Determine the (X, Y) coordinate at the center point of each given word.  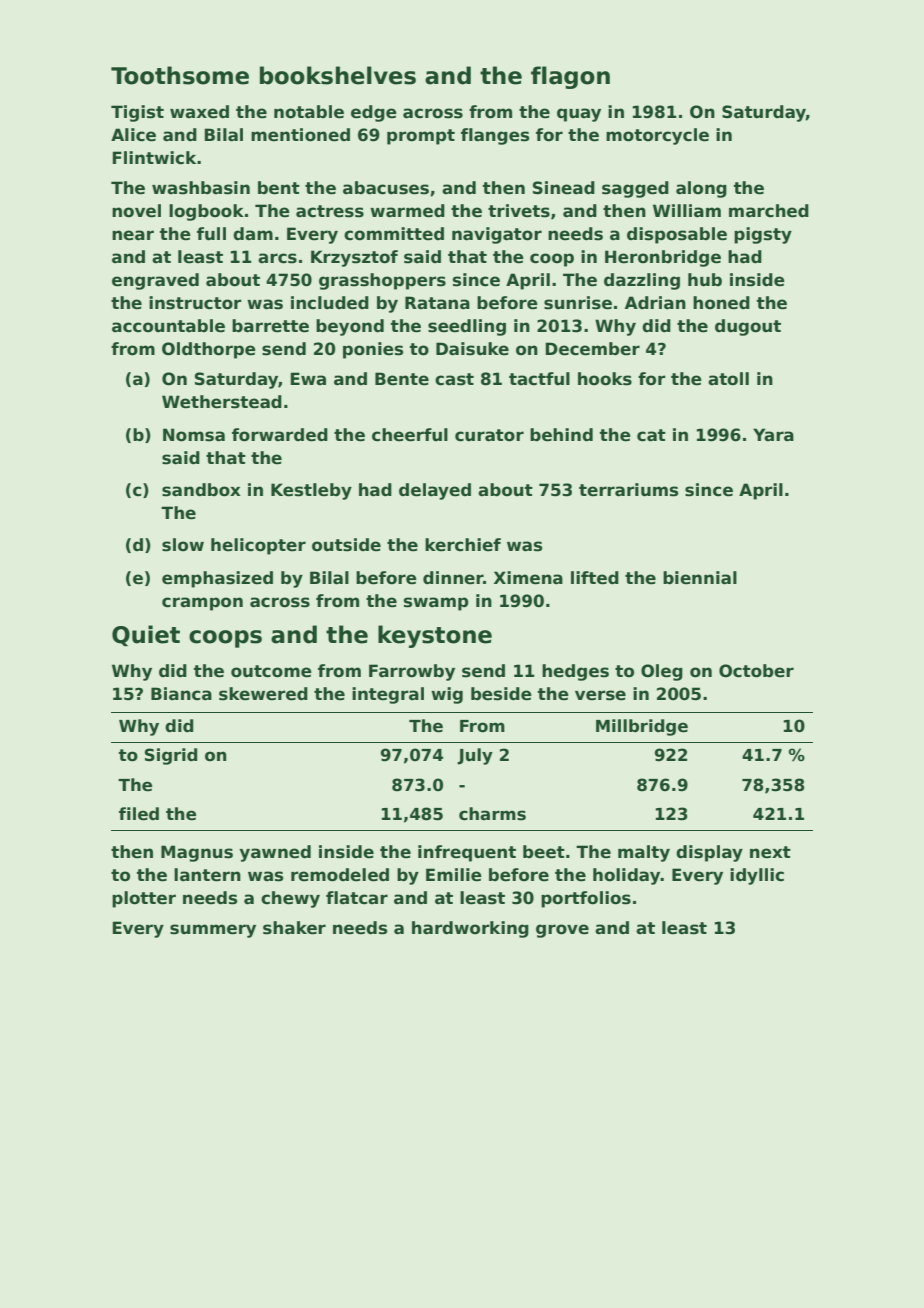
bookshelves (338, 75)
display (709, 853)
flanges (495, 136)
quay (579, 115)
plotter (144, 899)
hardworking (470, 929)
